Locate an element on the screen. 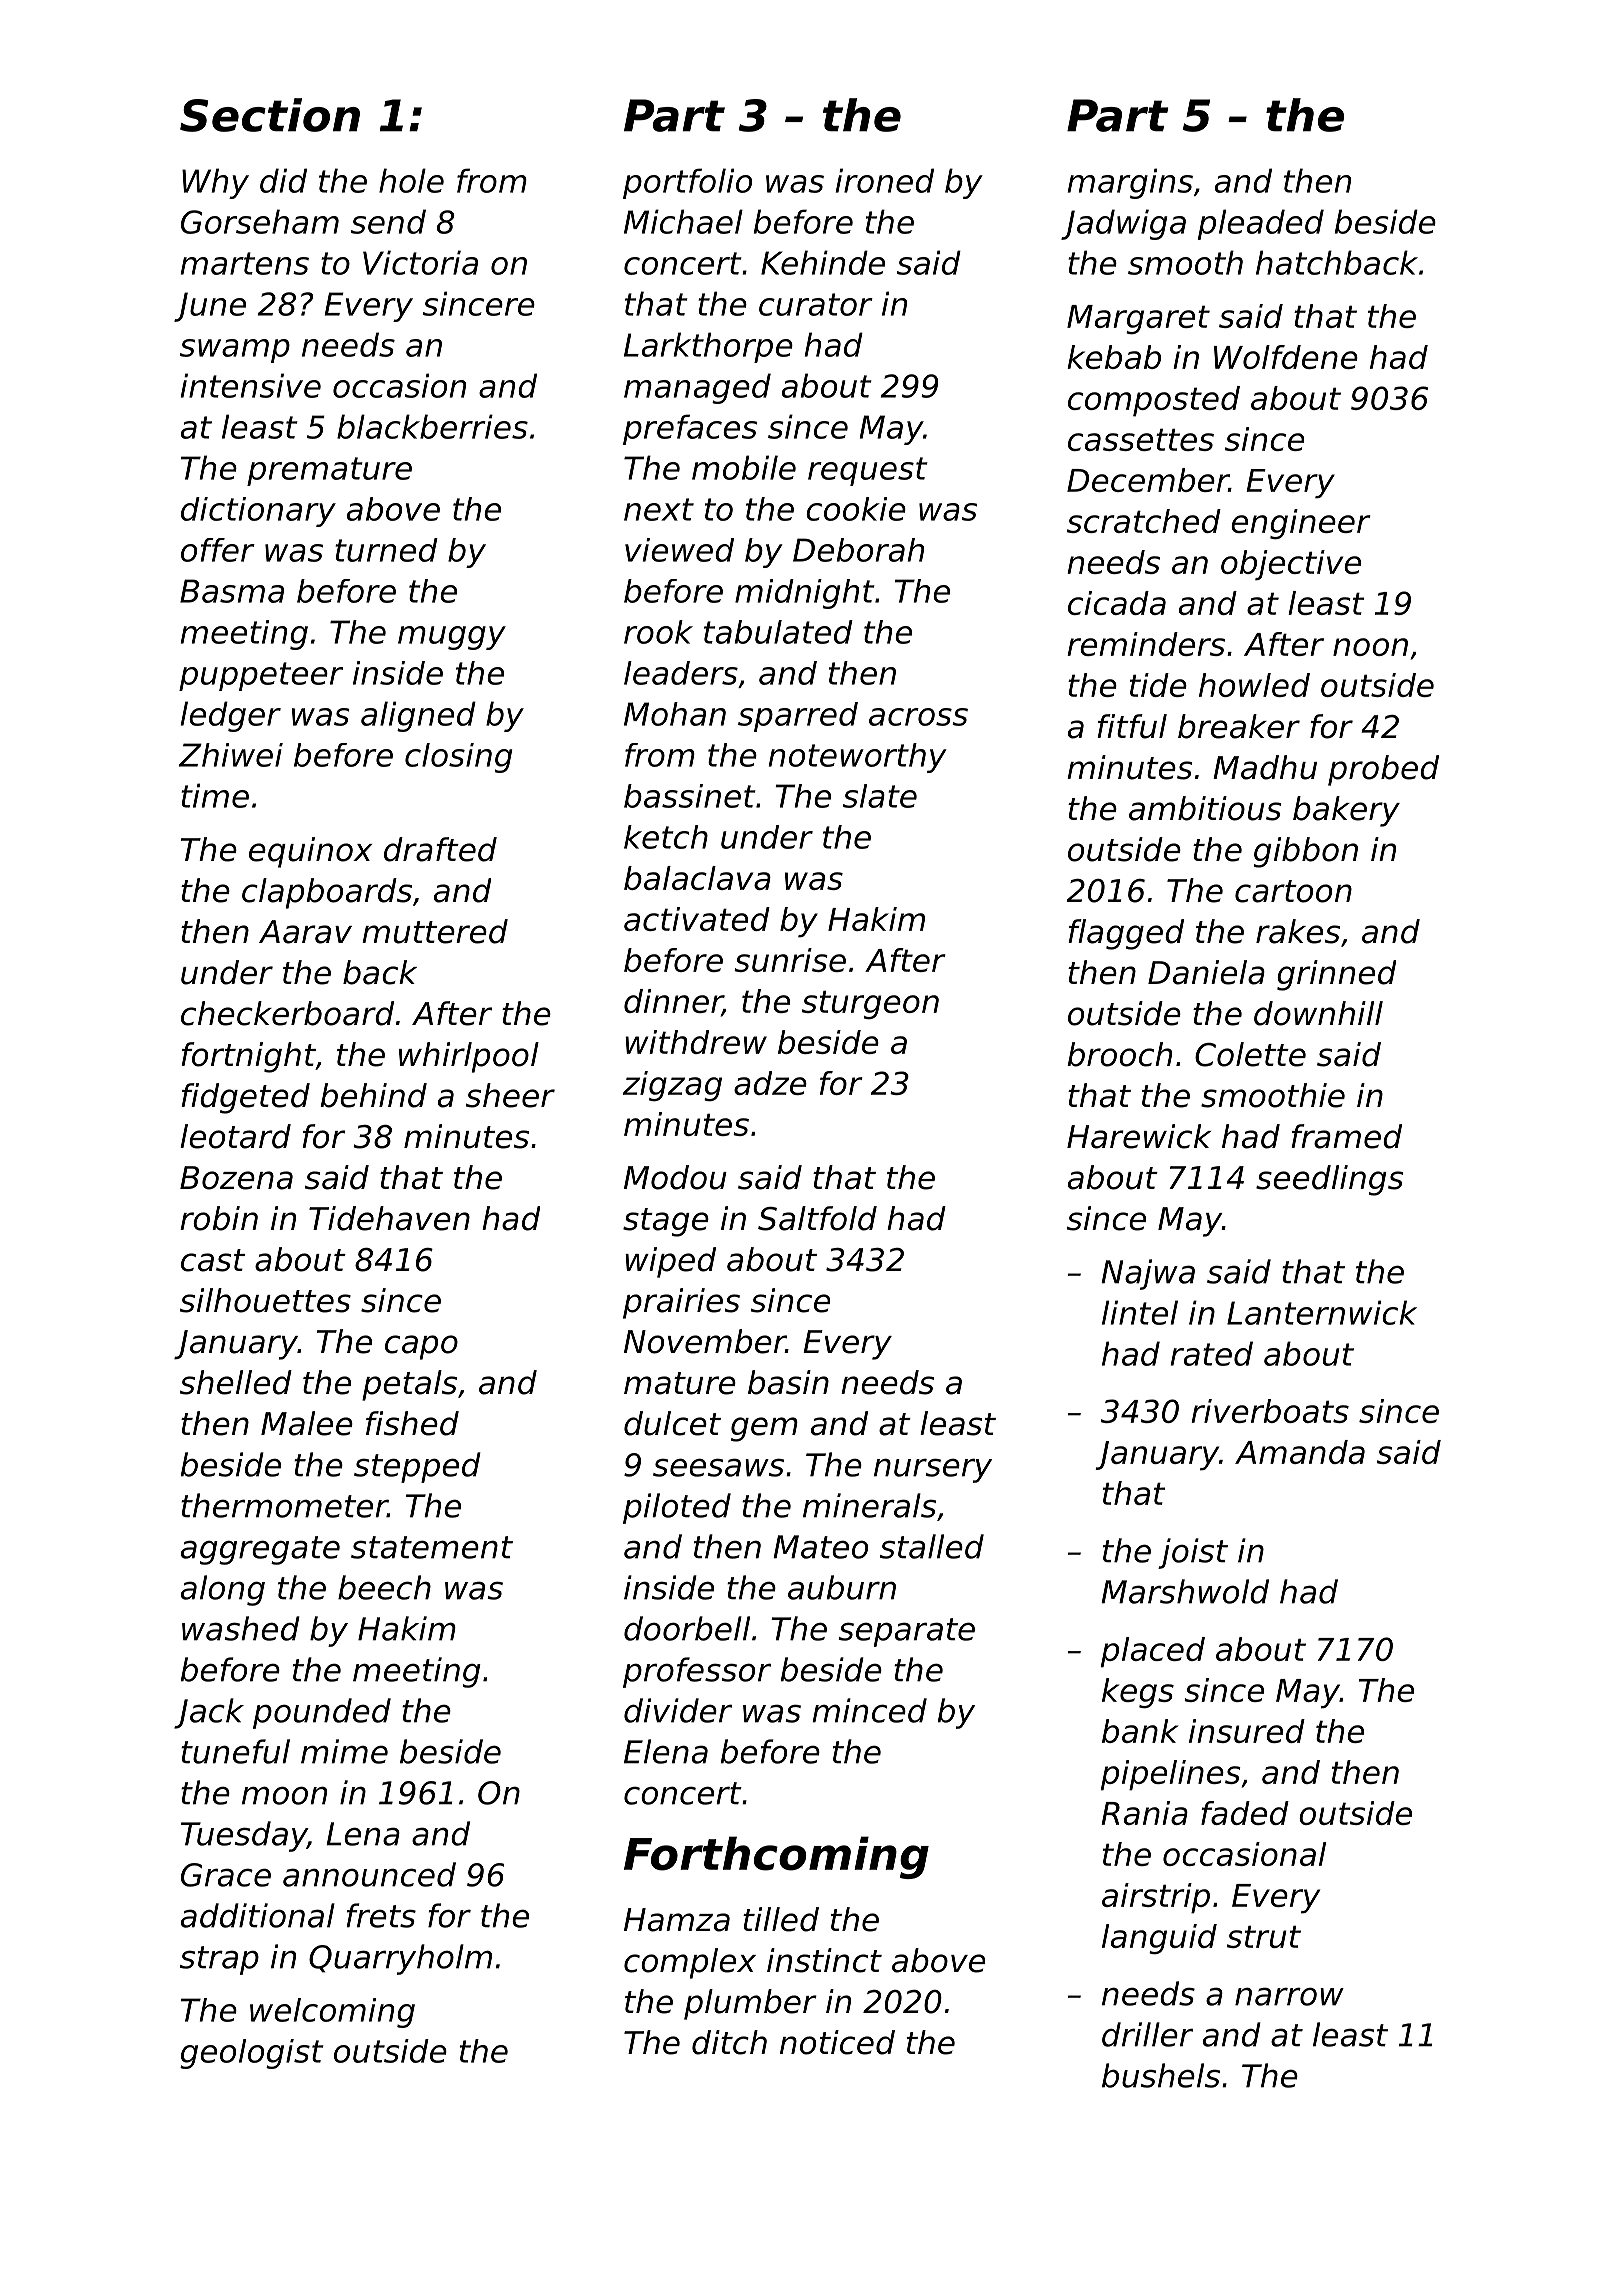 This screenshot has width=1620, height=2292. Victoria is located at coordinates (420, 262).
